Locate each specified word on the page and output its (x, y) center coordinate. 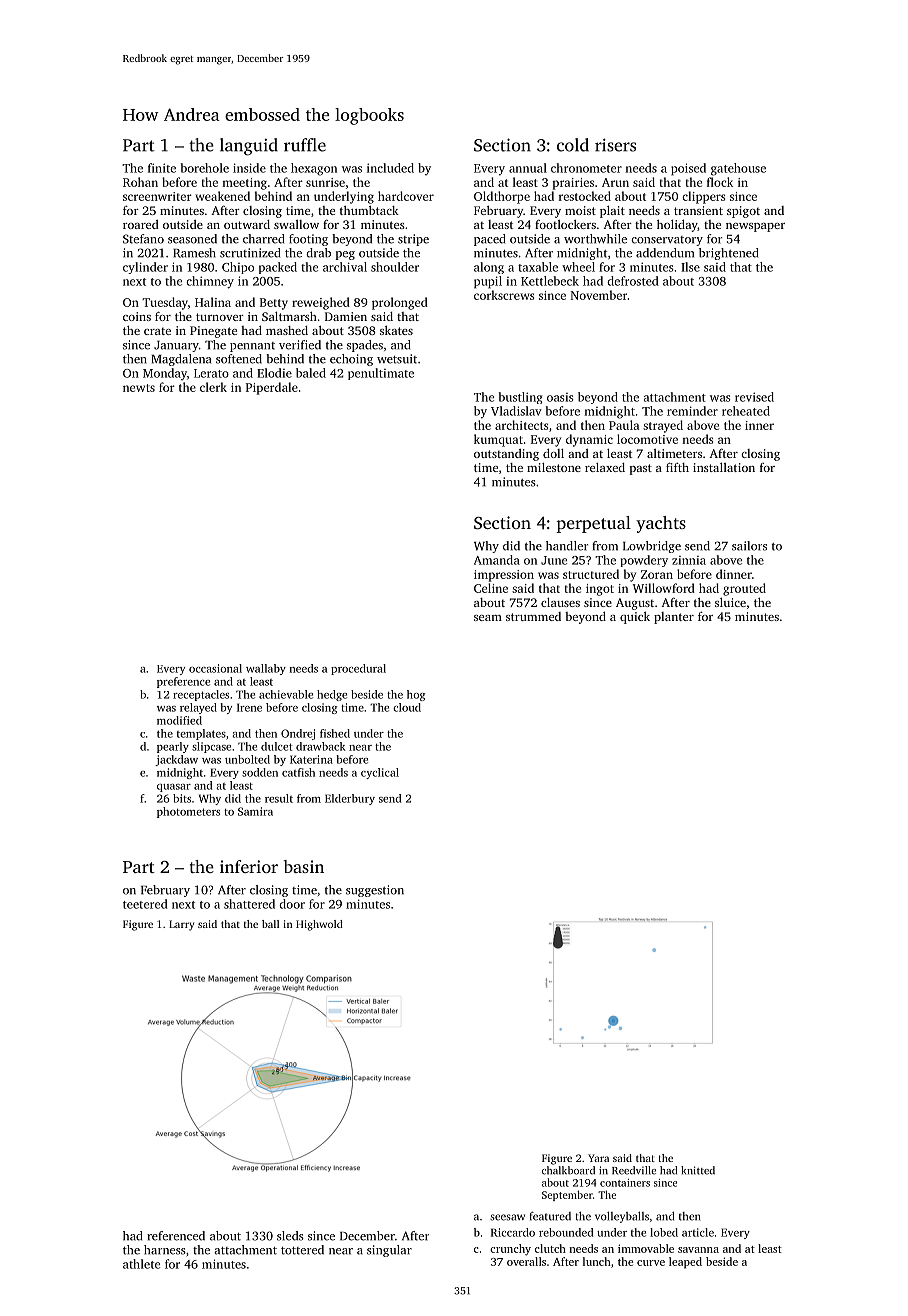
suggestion (375, 891)
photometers (188, 812)
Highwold (319, 925)
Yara (598, 1158)
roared (141, 224)
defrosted (633, 281)
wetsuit (397, 359)
